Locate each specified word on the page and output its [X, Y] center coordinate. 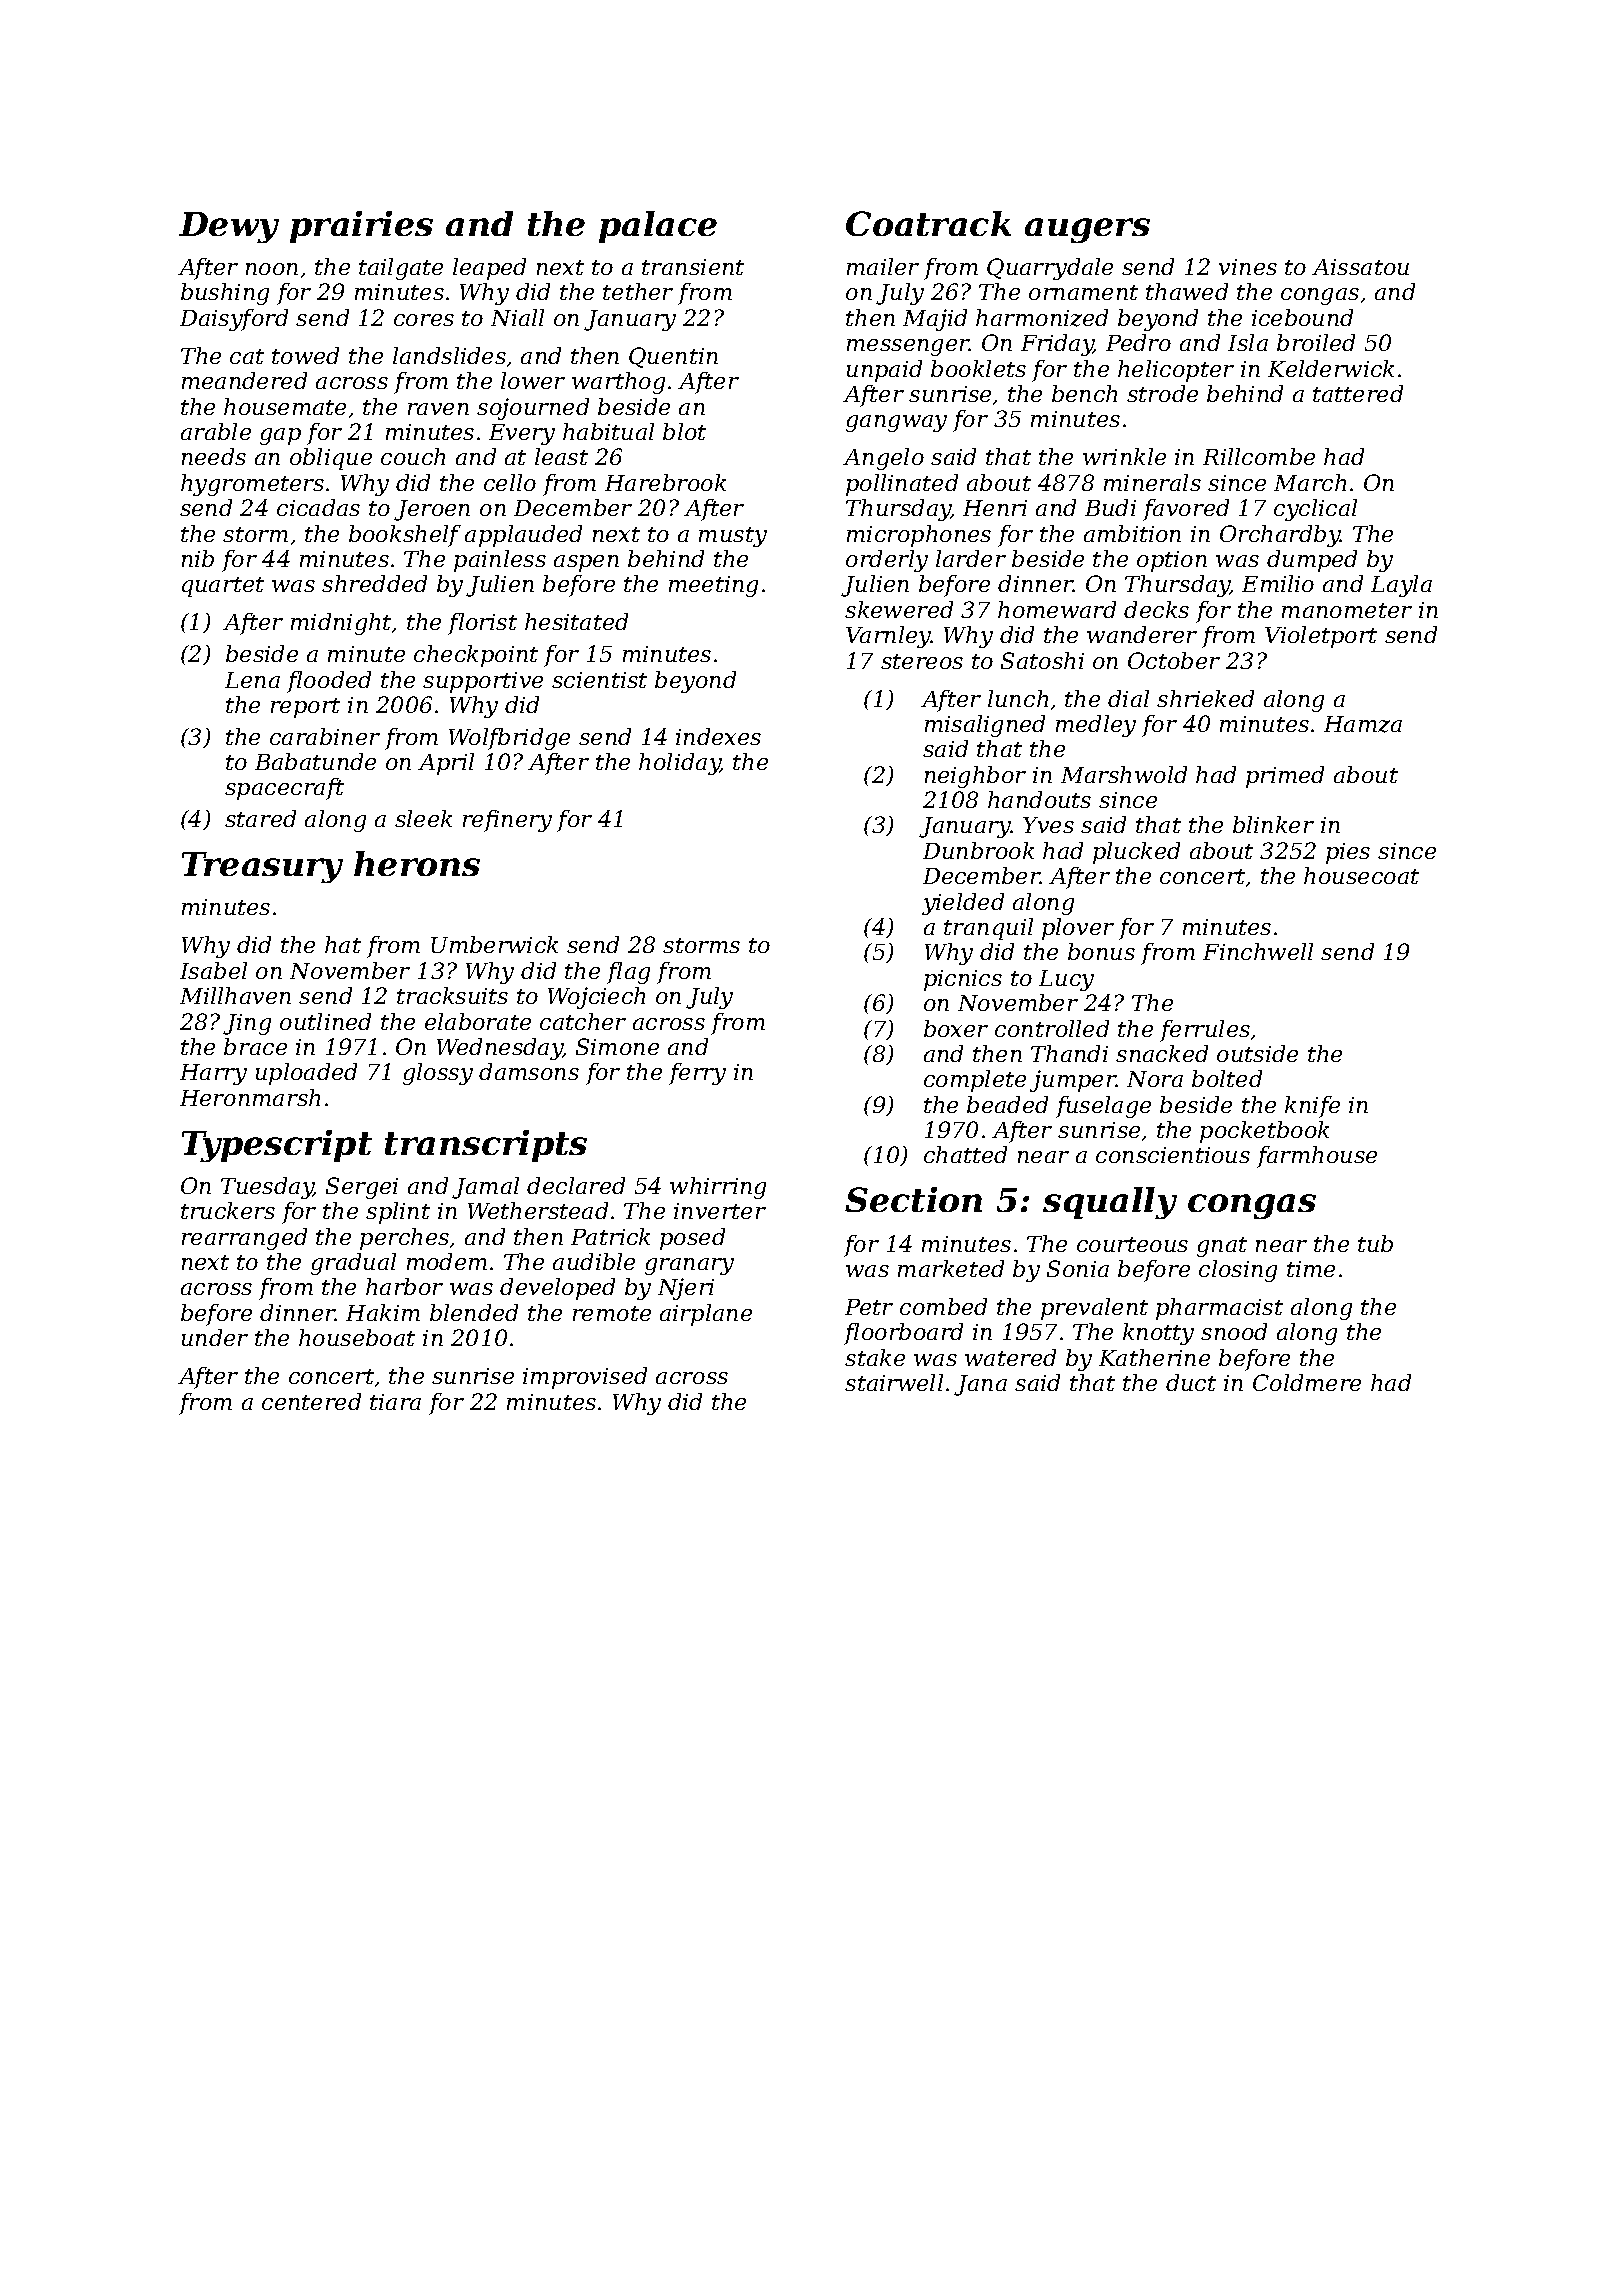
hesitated [576, 621]
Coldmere [1307, 1382]
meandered [244, 380]
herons [417, 863]
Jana [980, 1385]
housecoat [1361, 875]
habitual [608, 431]
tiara [395, 1402]
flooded [329, 682]
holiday [680, 764]
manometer [1347, 610]
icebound [1302, 317]
